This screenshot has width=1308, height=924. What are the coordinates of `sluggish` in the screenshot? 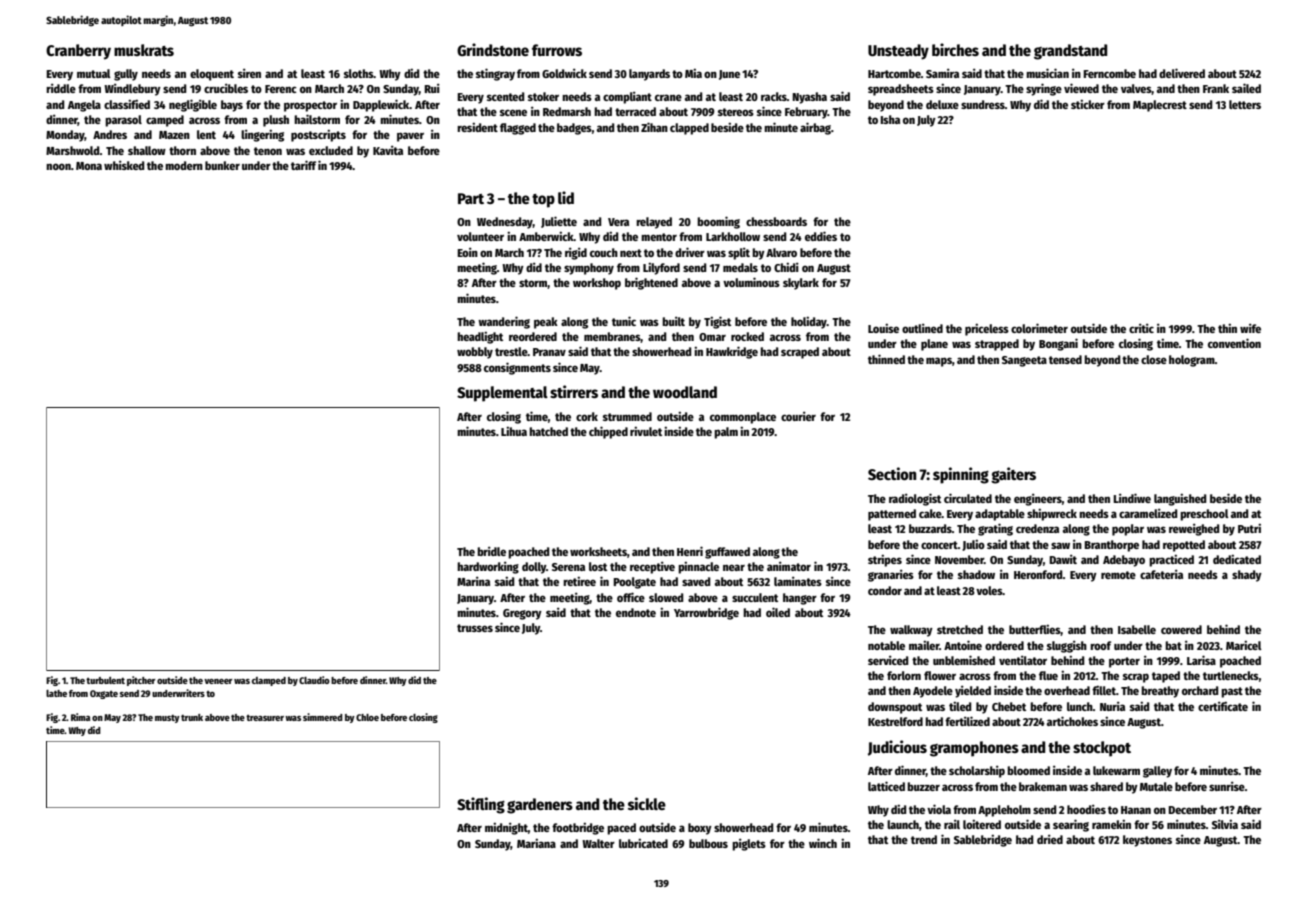 It's located at (1067, 646).
